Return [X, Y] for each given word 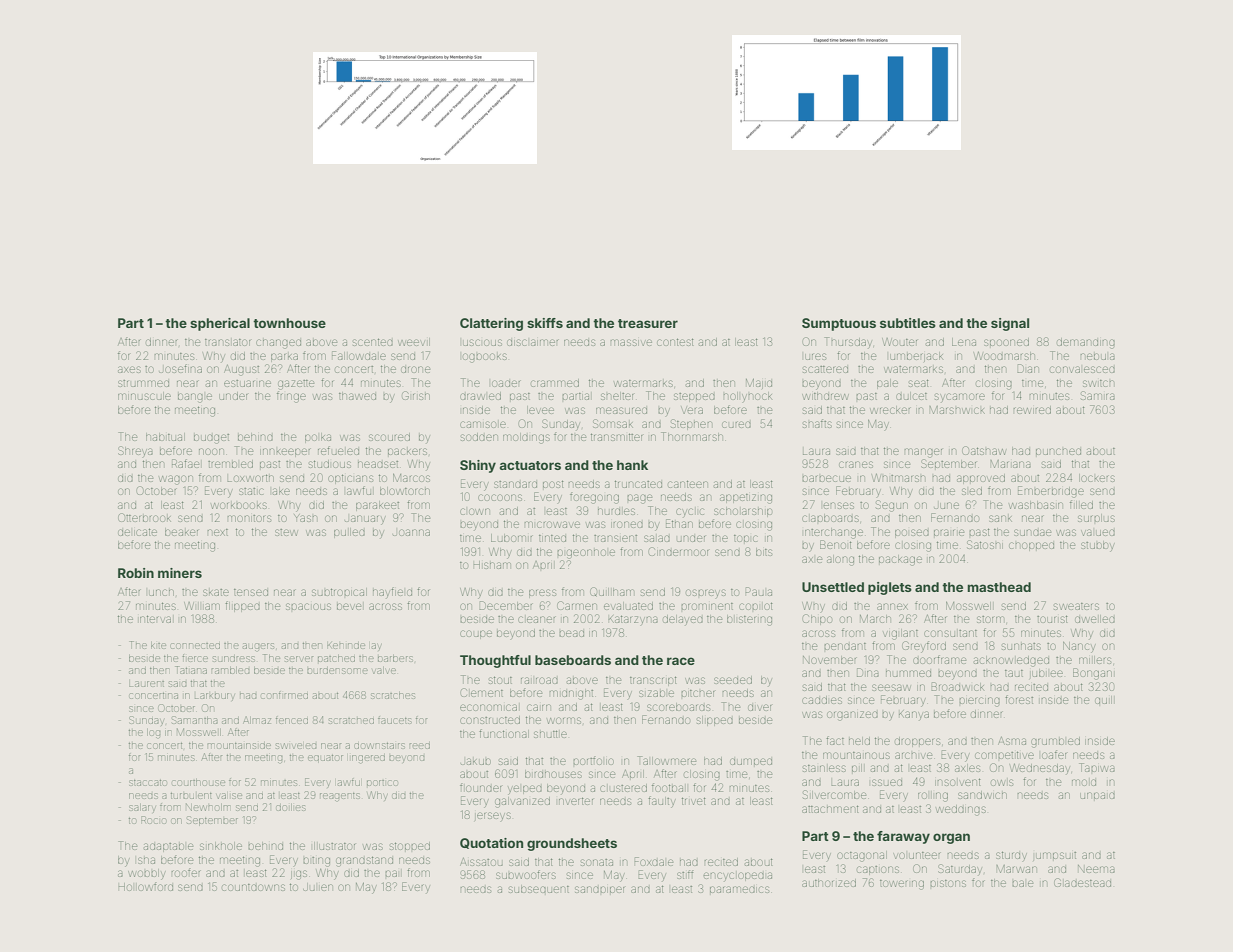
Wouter [899, 342]
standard [515, 484]
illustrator [334, 846]
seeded [733, 680]
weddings [961, 810]
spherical [220, 324]
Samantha [195, 720]
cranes [856, 464]
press [542, 593]
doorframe [939, 659]
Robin [136, 573]
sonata [597, 862]
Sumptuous [839, 324]
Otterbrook [144, 517]
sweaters [1076, 606]
